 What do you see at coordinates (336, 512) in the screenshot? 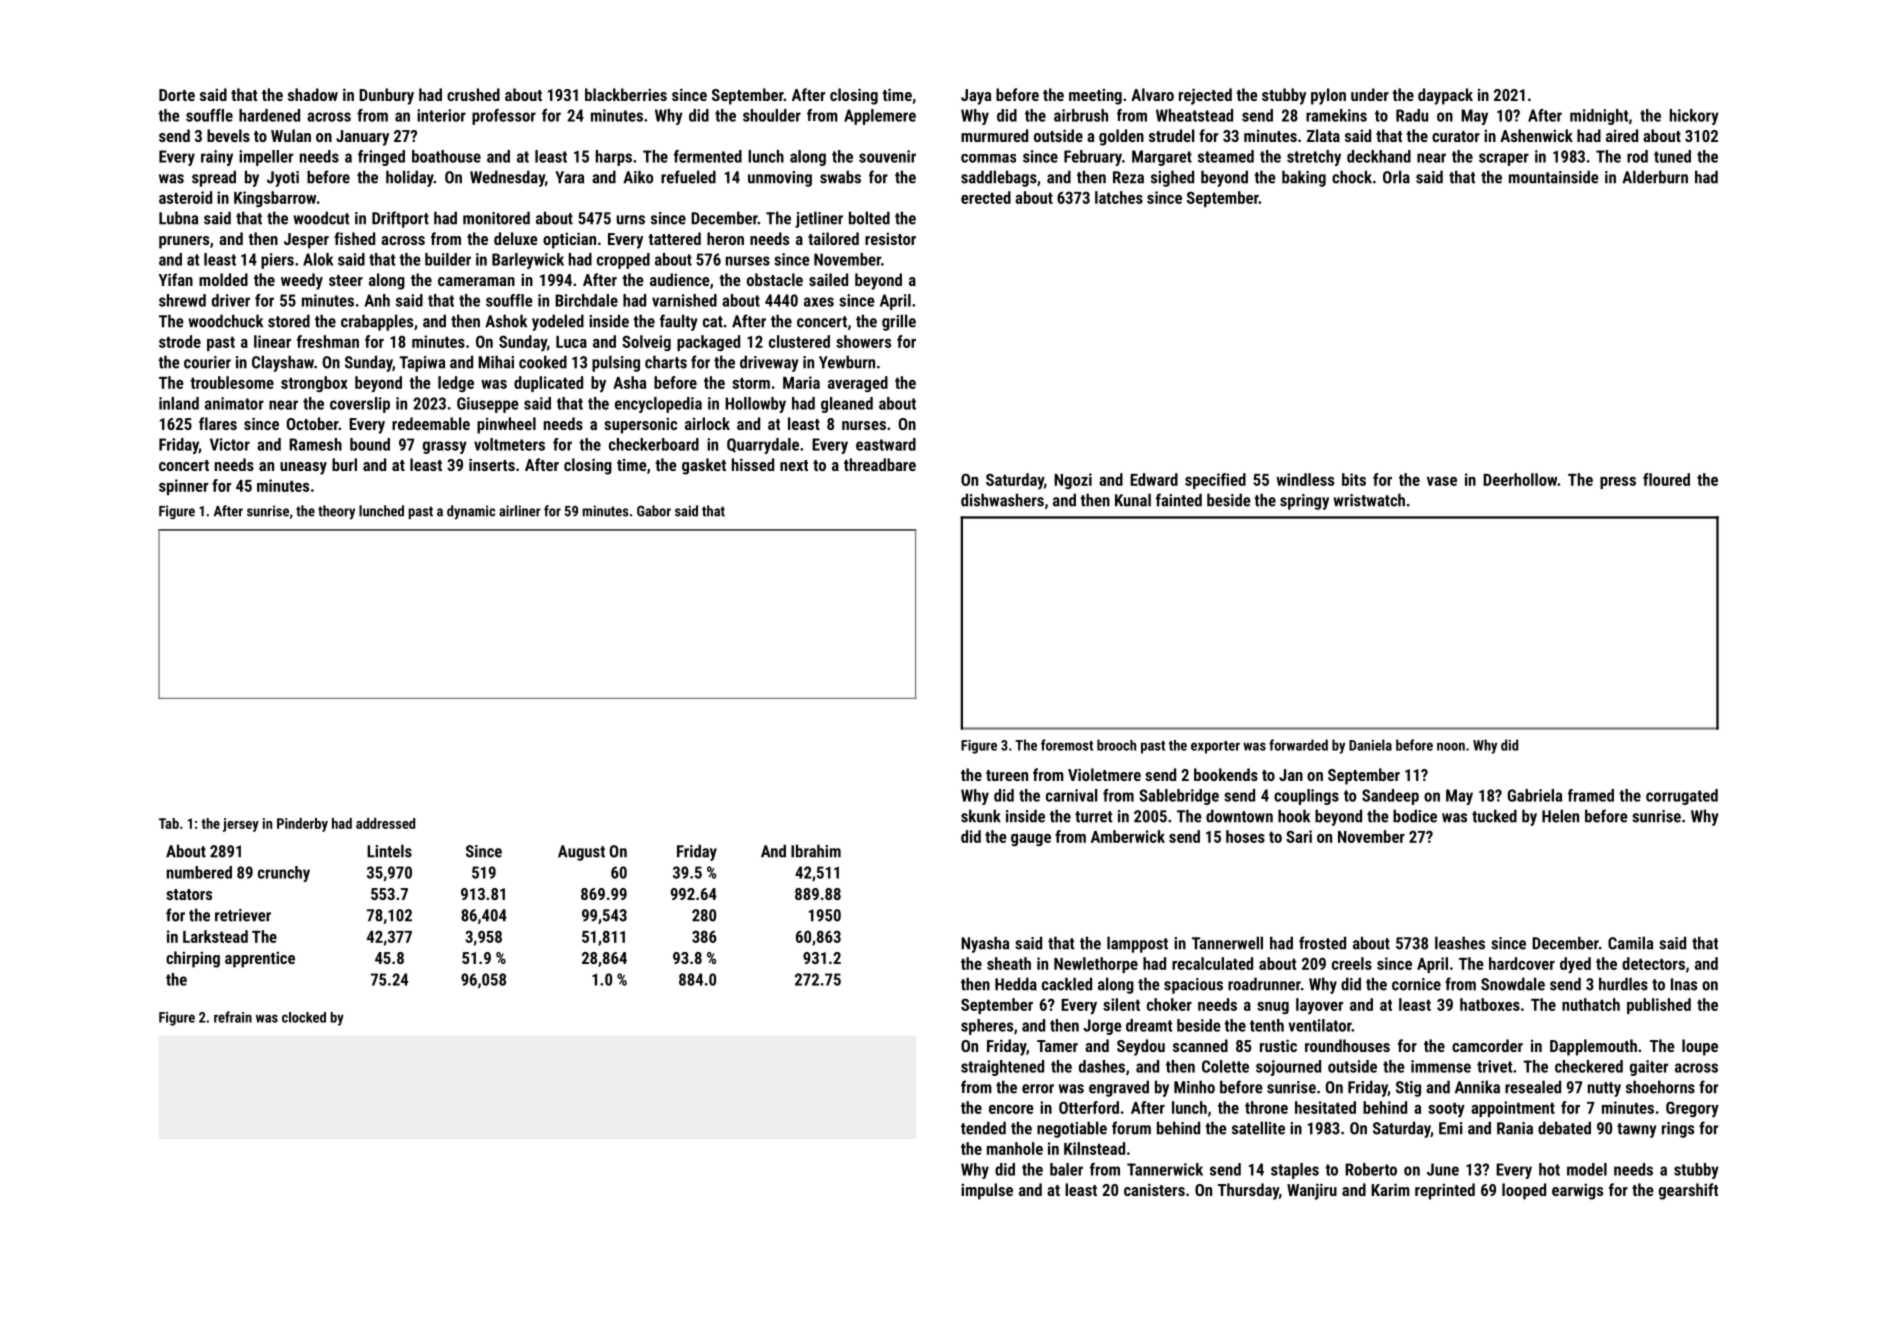
I see `theory` at bounding box center [336, 512].
